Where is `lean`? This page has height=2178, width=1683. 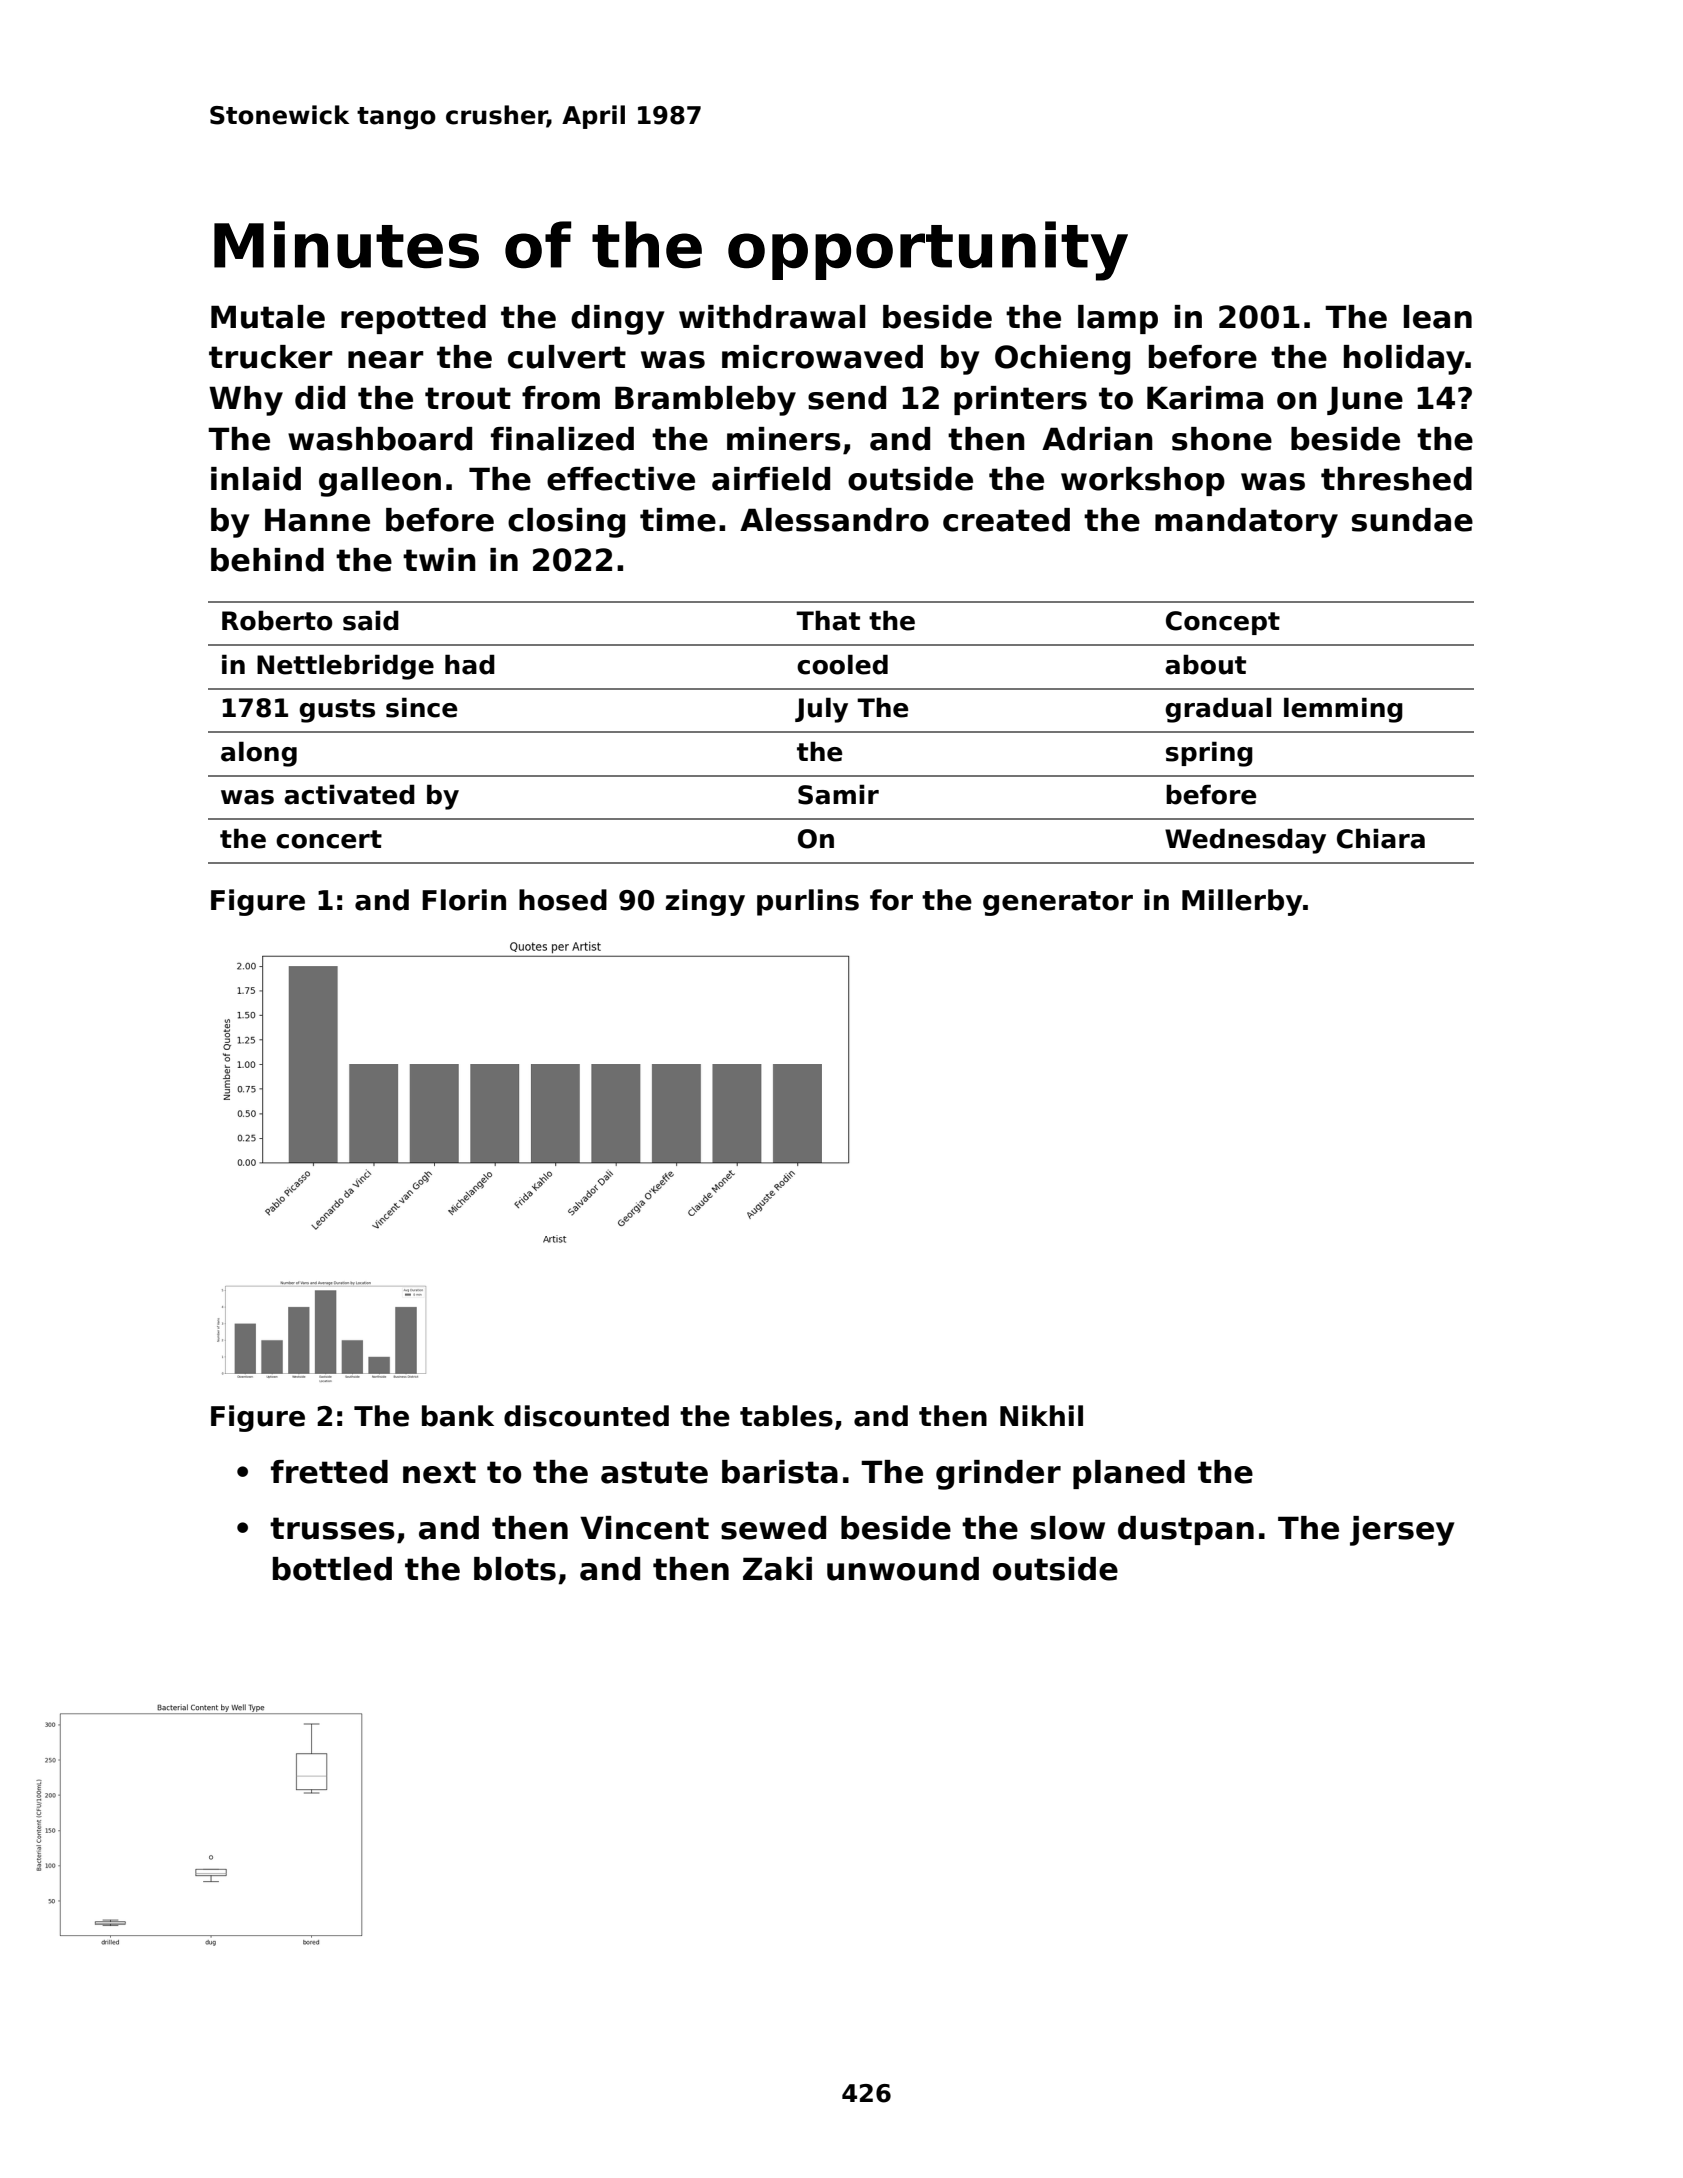
lean is located at coordinates (1438, 317).
